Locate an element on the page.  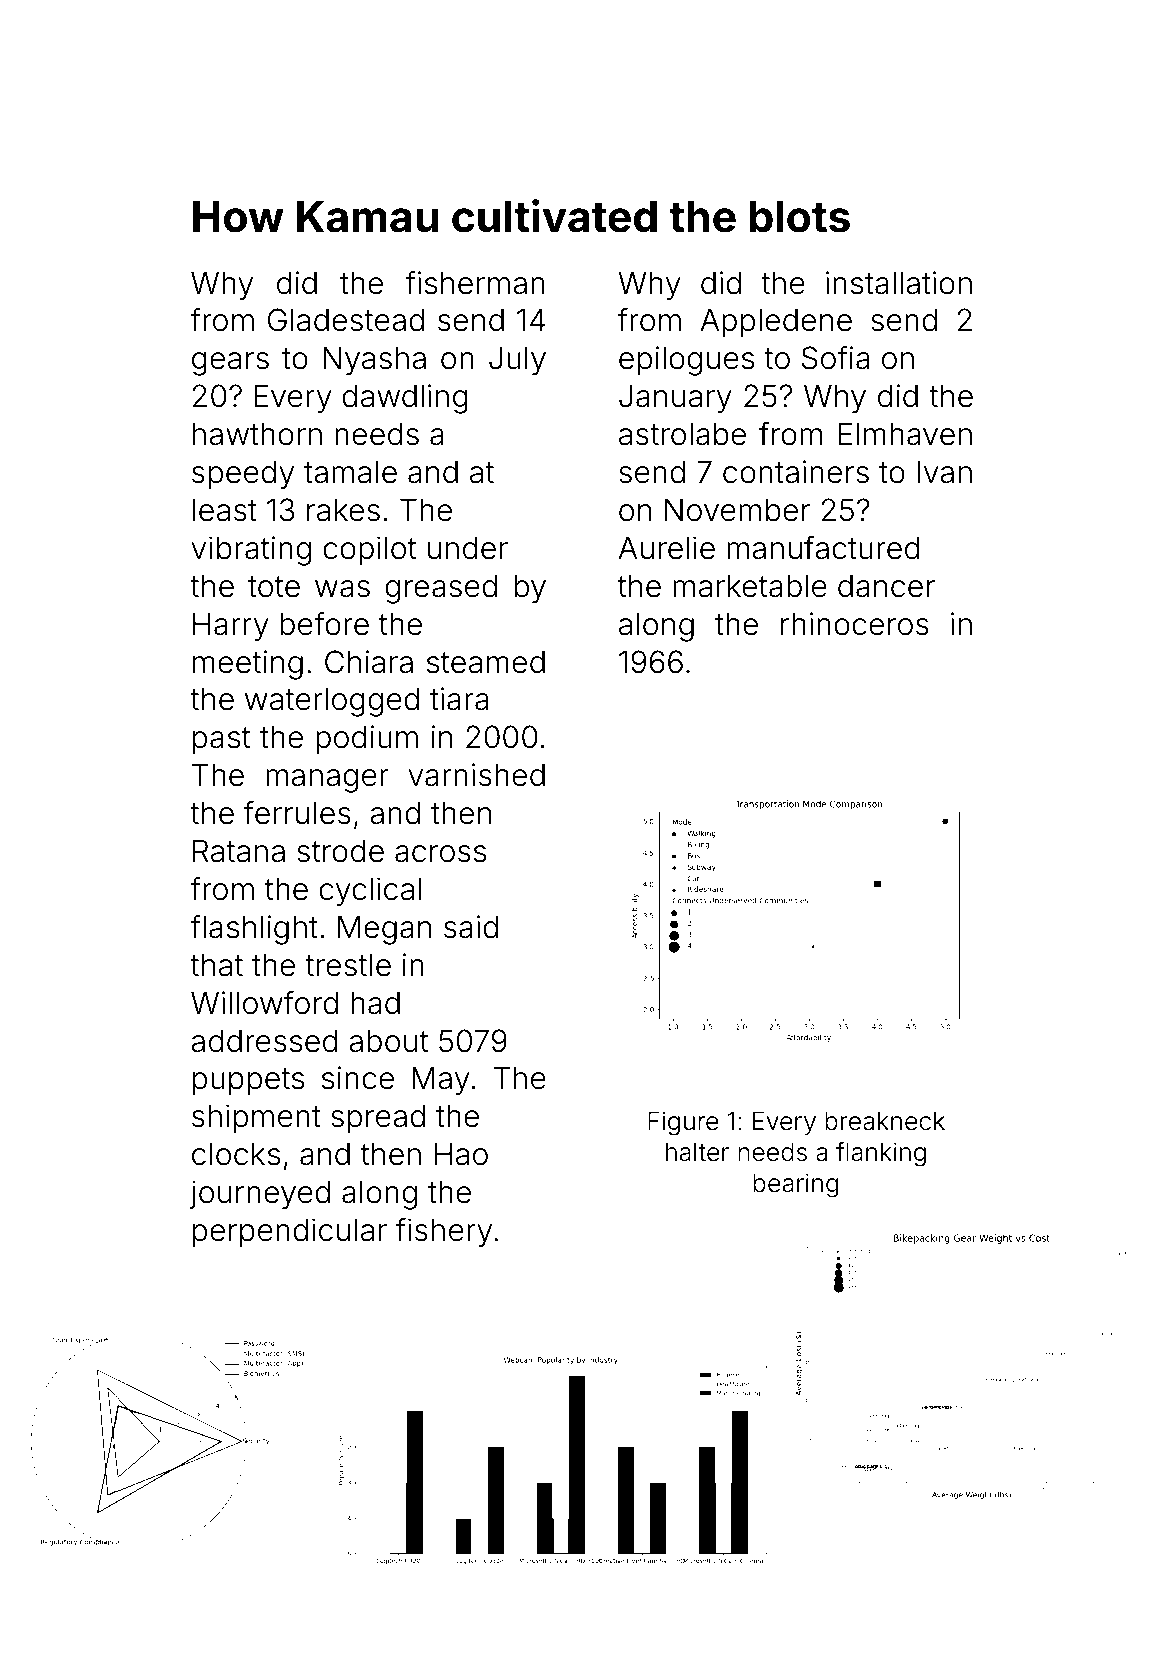
marketable is located at coordinates (750, 586).
